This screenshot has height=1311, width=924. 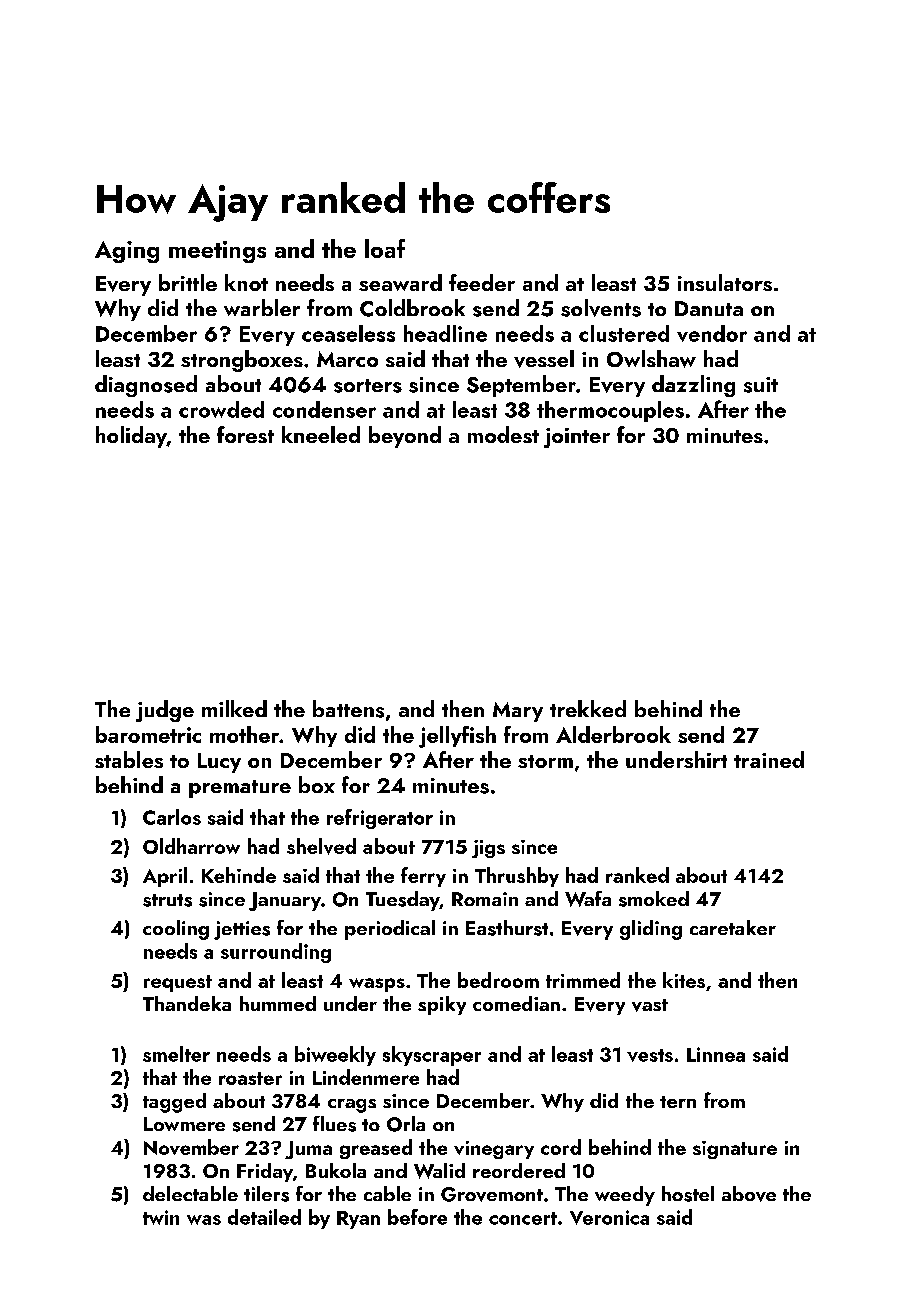 I want to click on seaward, so click(x=400, y=282).
